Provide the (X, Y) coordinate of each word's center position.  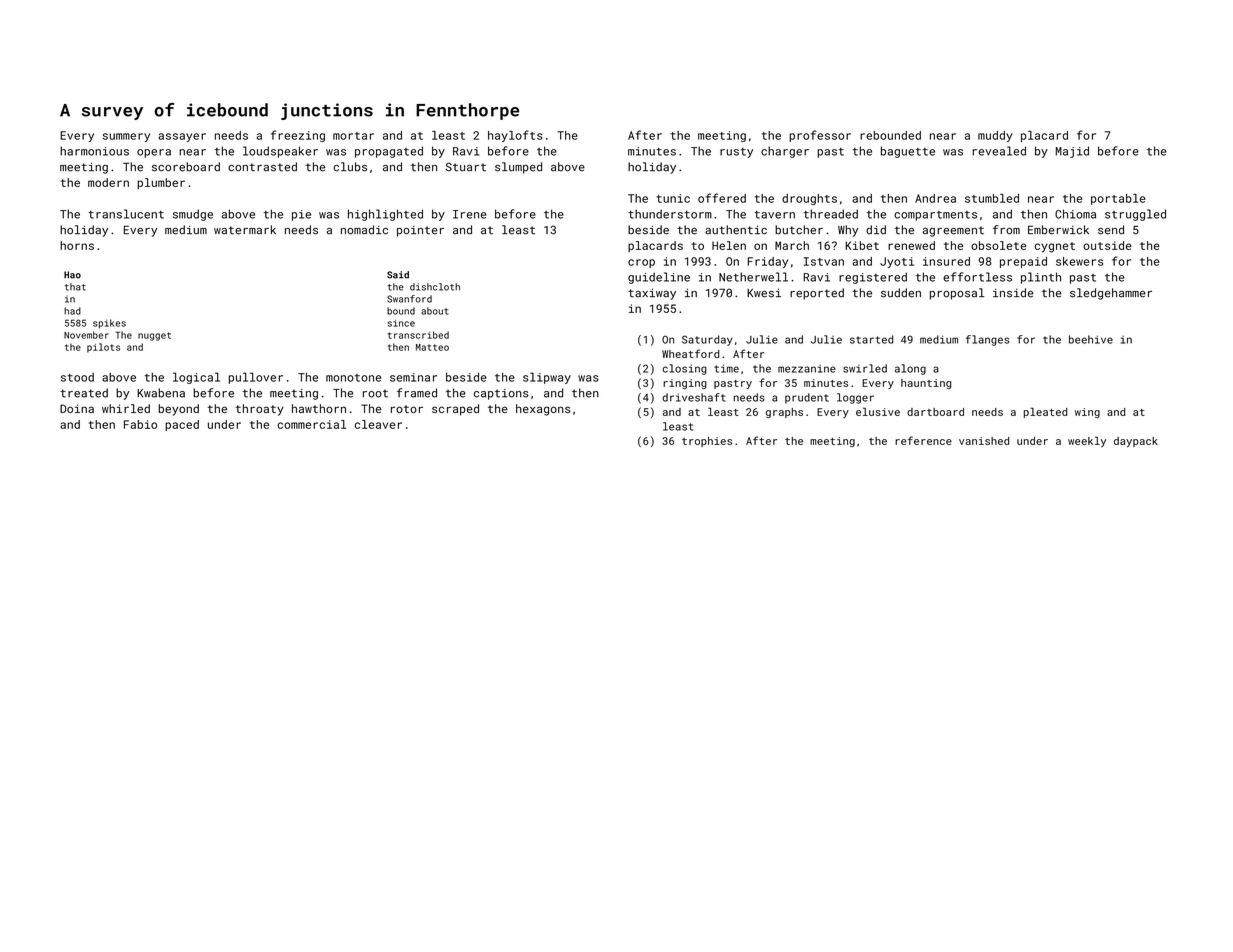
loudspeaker (280, 152)
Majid (1072, 152)
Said (398, 275)
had (72, 311)
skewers (1079, 261)
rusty (736, 153)
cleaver (378, 424)
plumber (161, 183)
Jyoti (897, 262)
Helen (729, 245)
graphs (784, 413)
